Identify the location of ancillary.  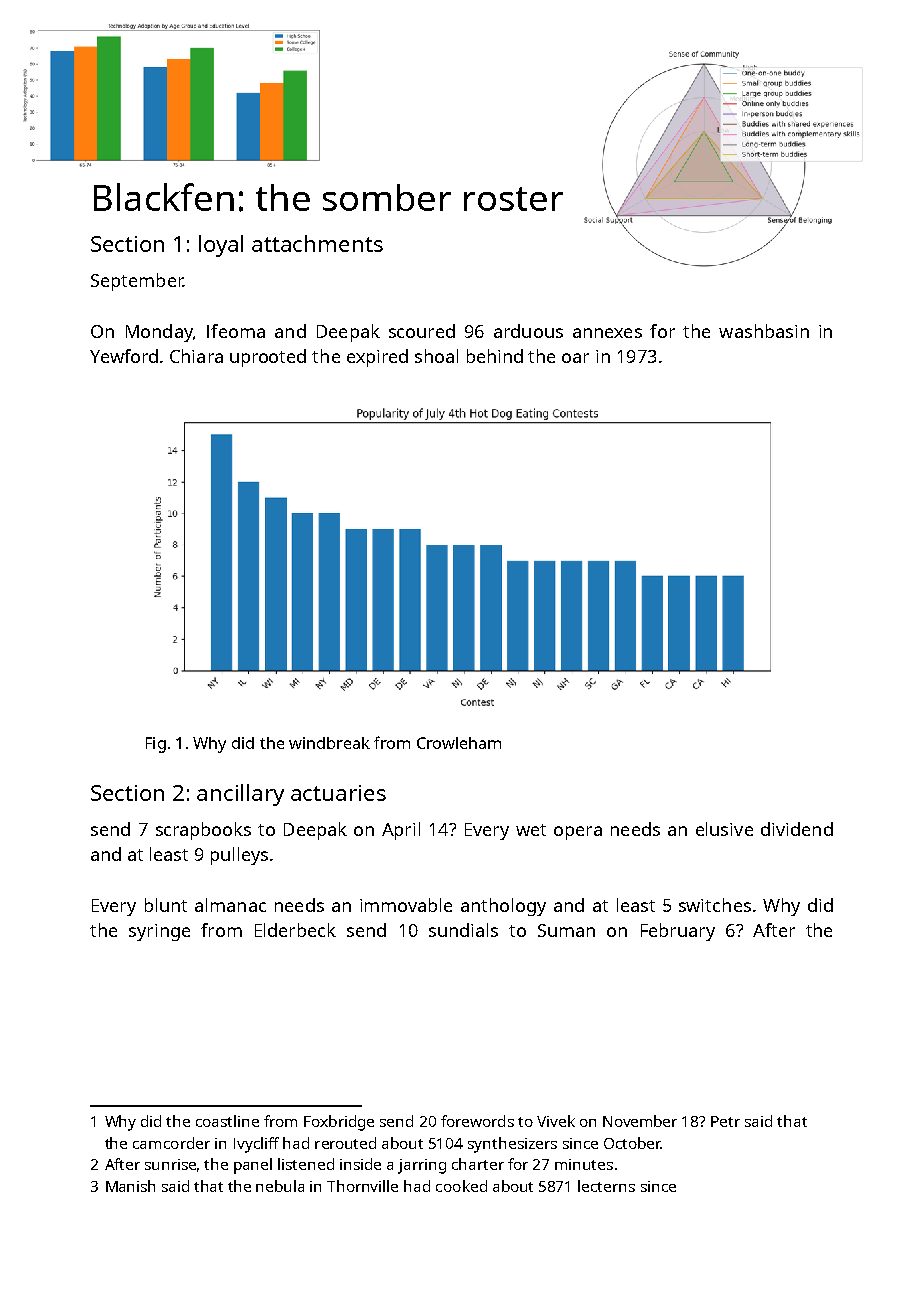
(240, 795).
